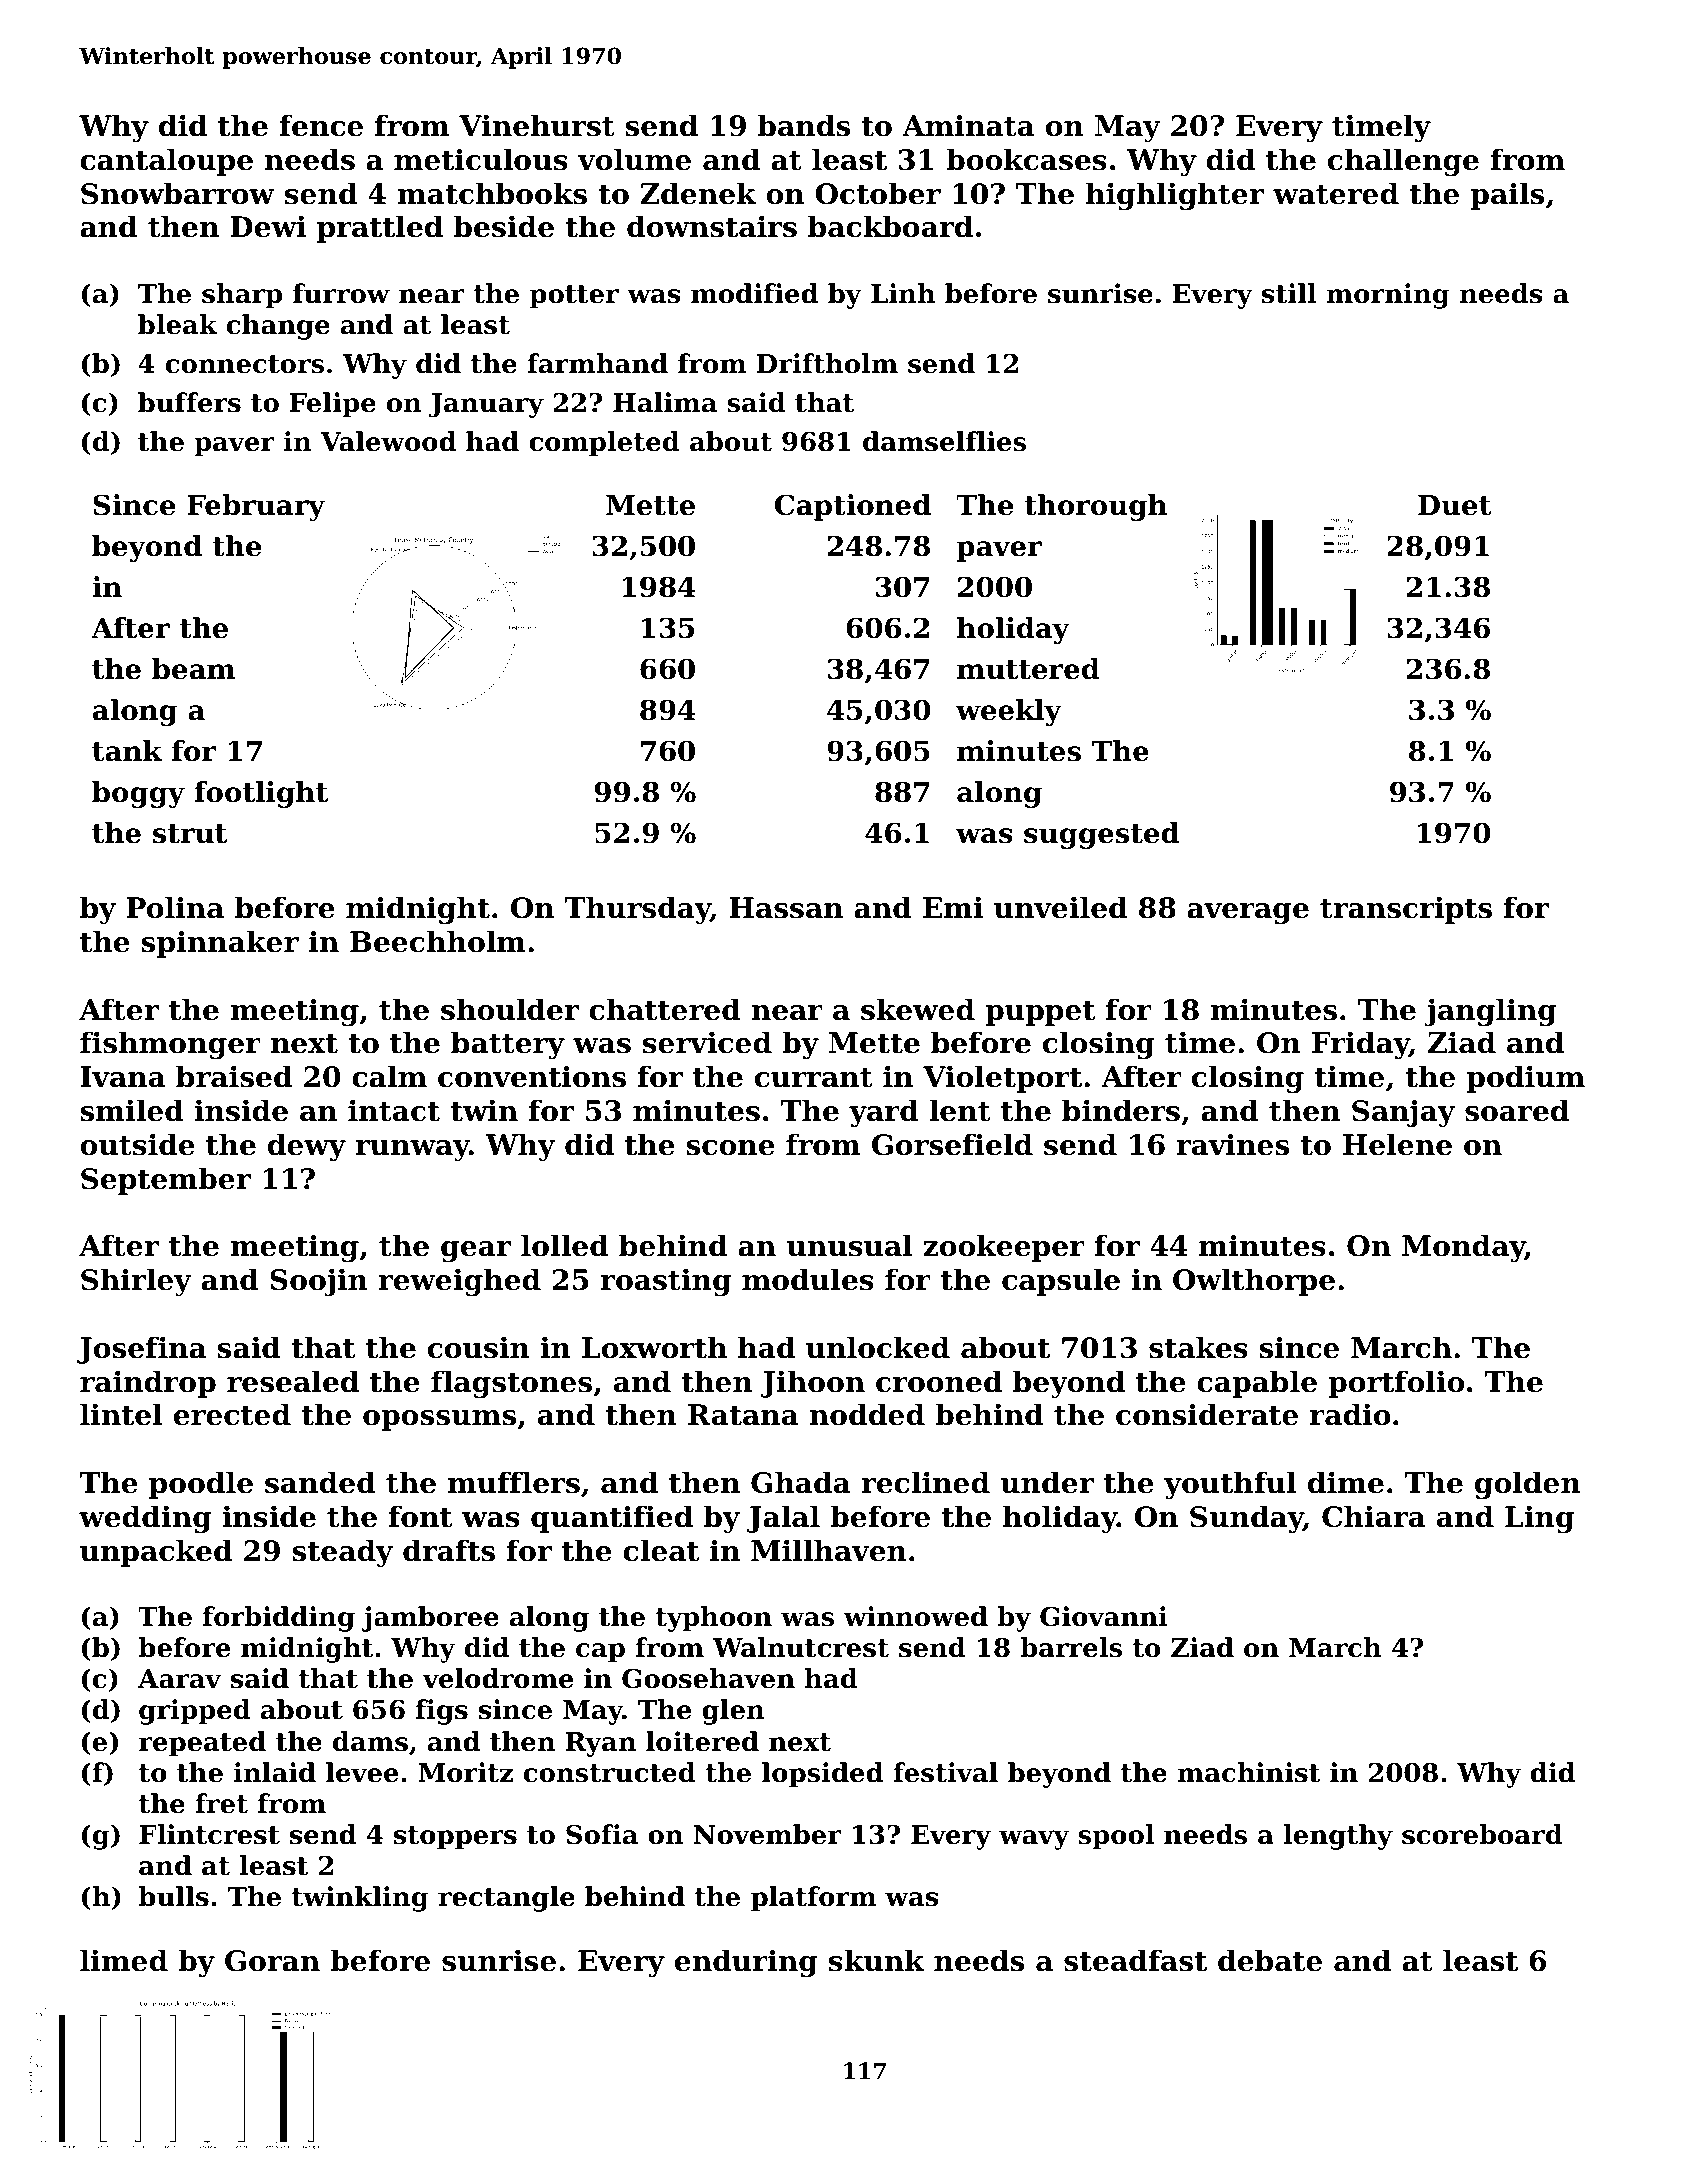  I want to click on zookeeper, so click(1004, 1248).
